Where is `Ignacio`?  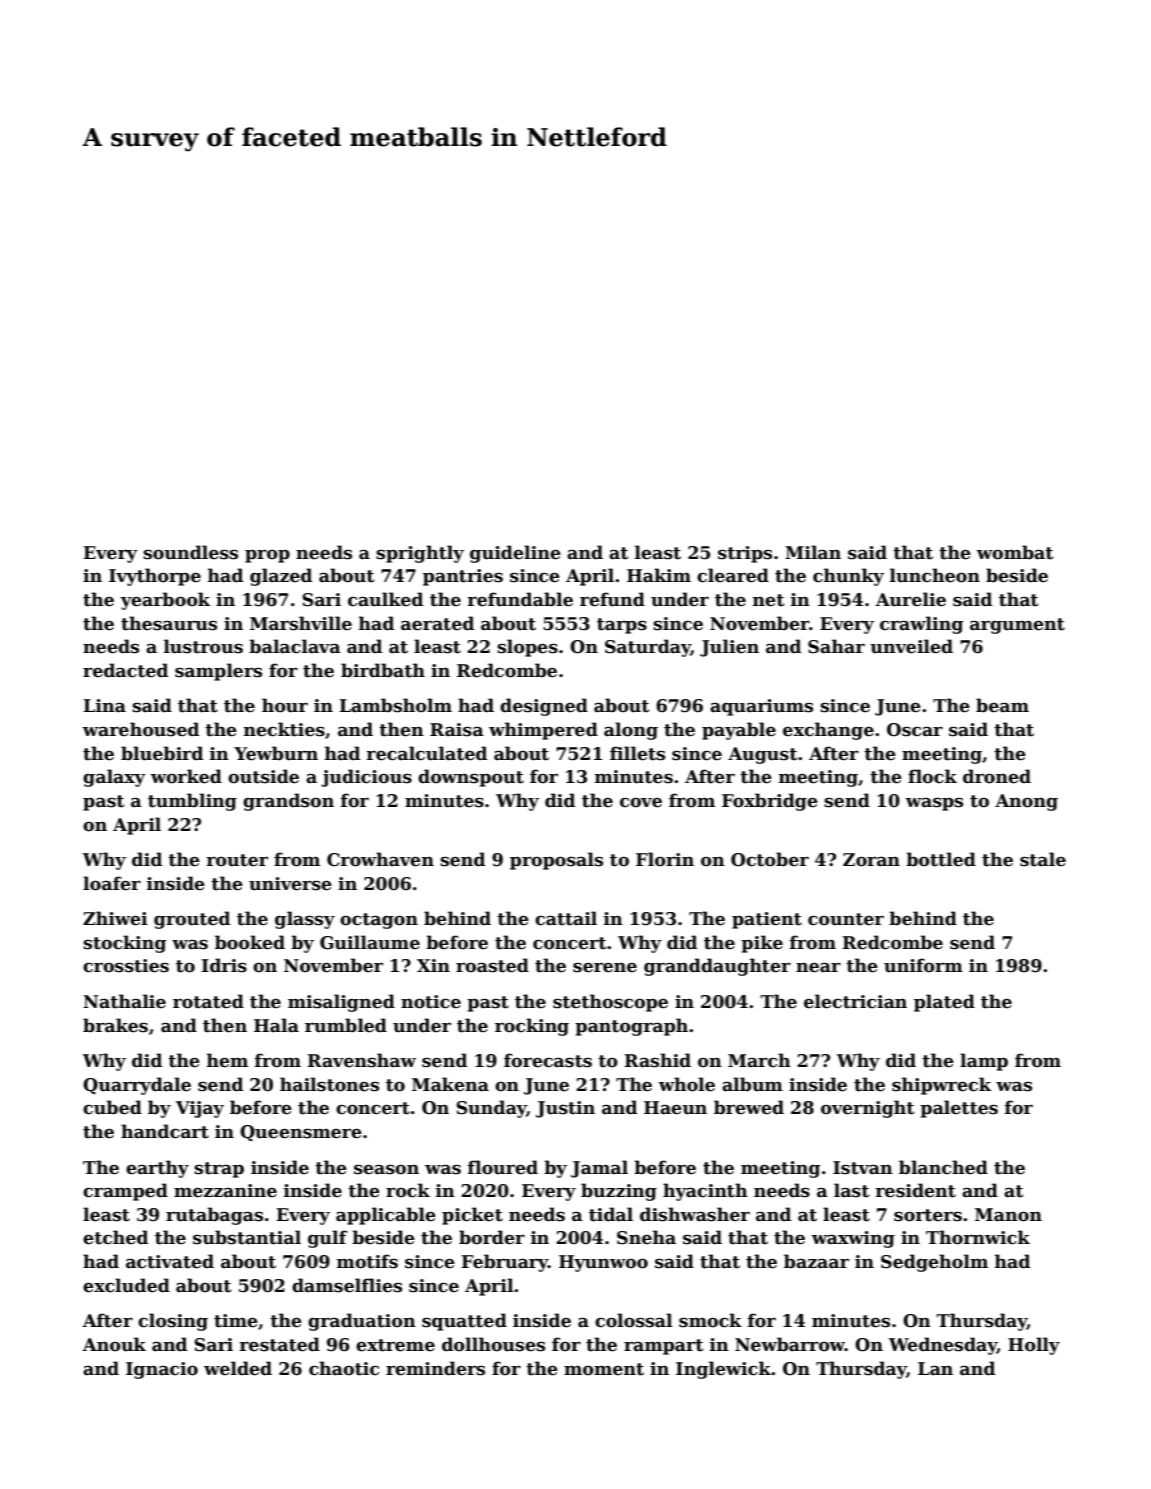 Ignacio is located at coordinates (162, 1370).
